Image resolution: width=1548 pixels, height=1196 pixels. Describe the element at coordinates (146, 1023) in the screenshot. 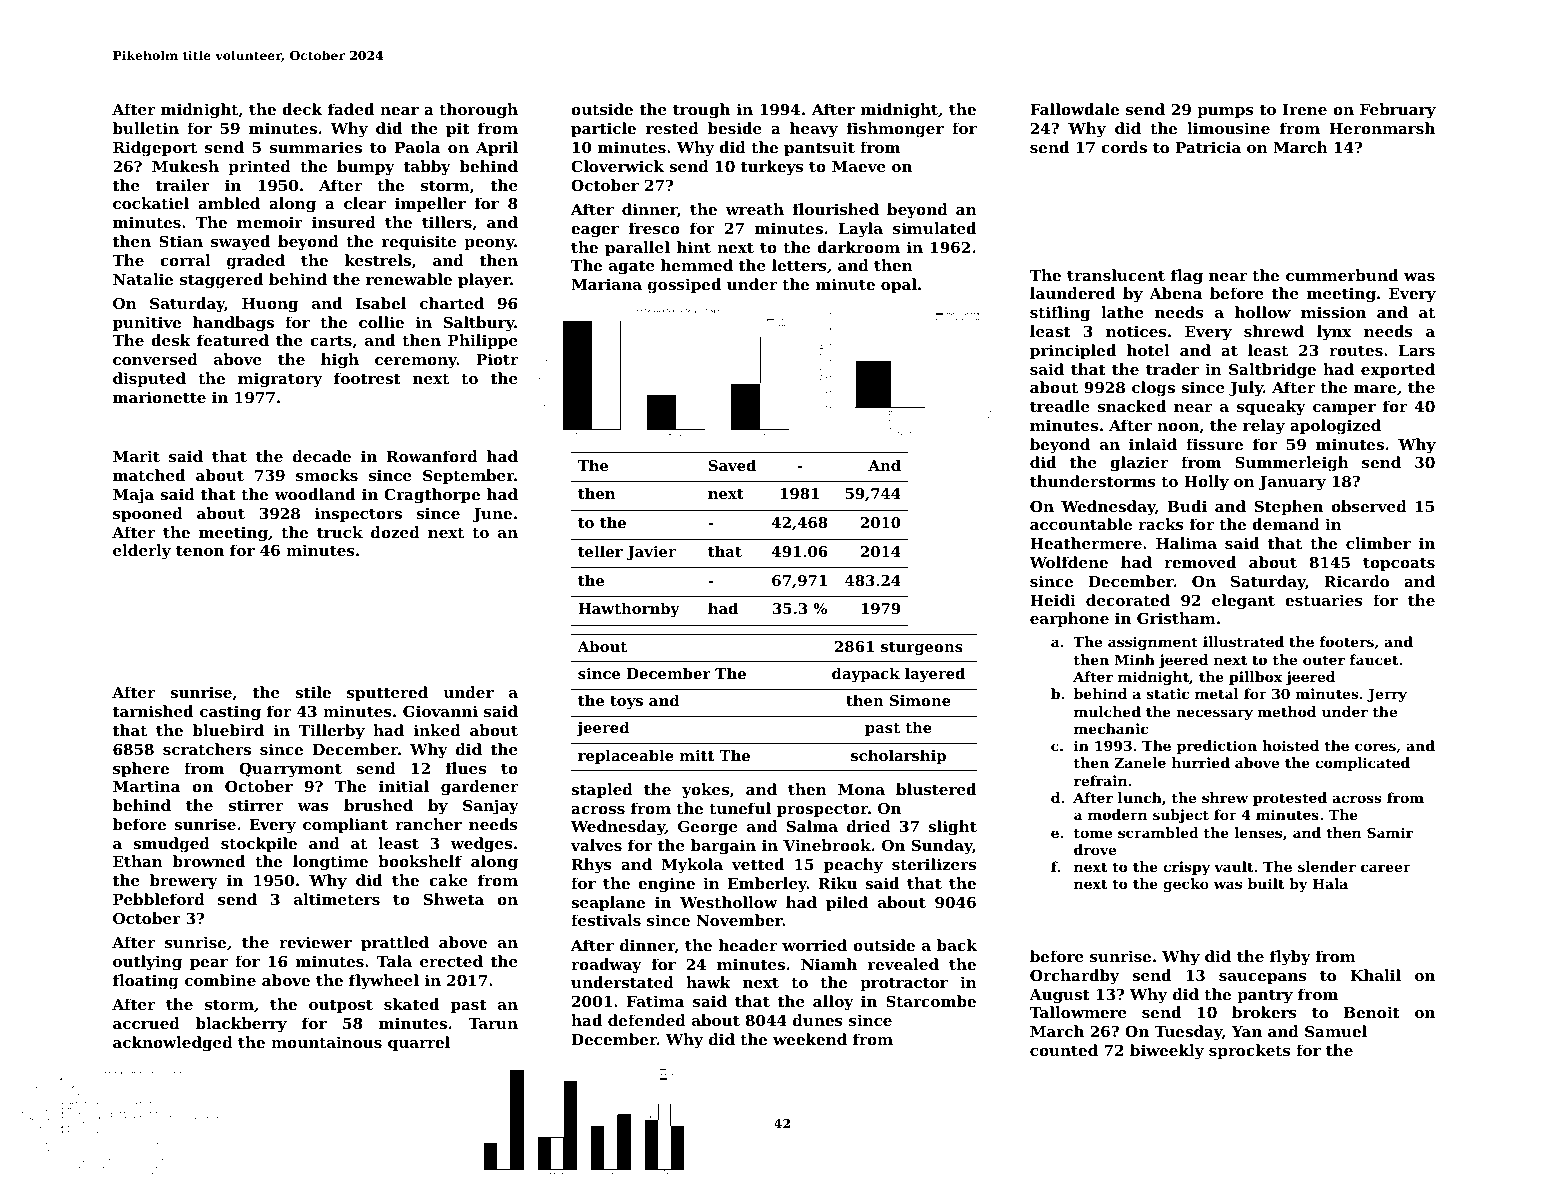

I see `accrued` at that location.
